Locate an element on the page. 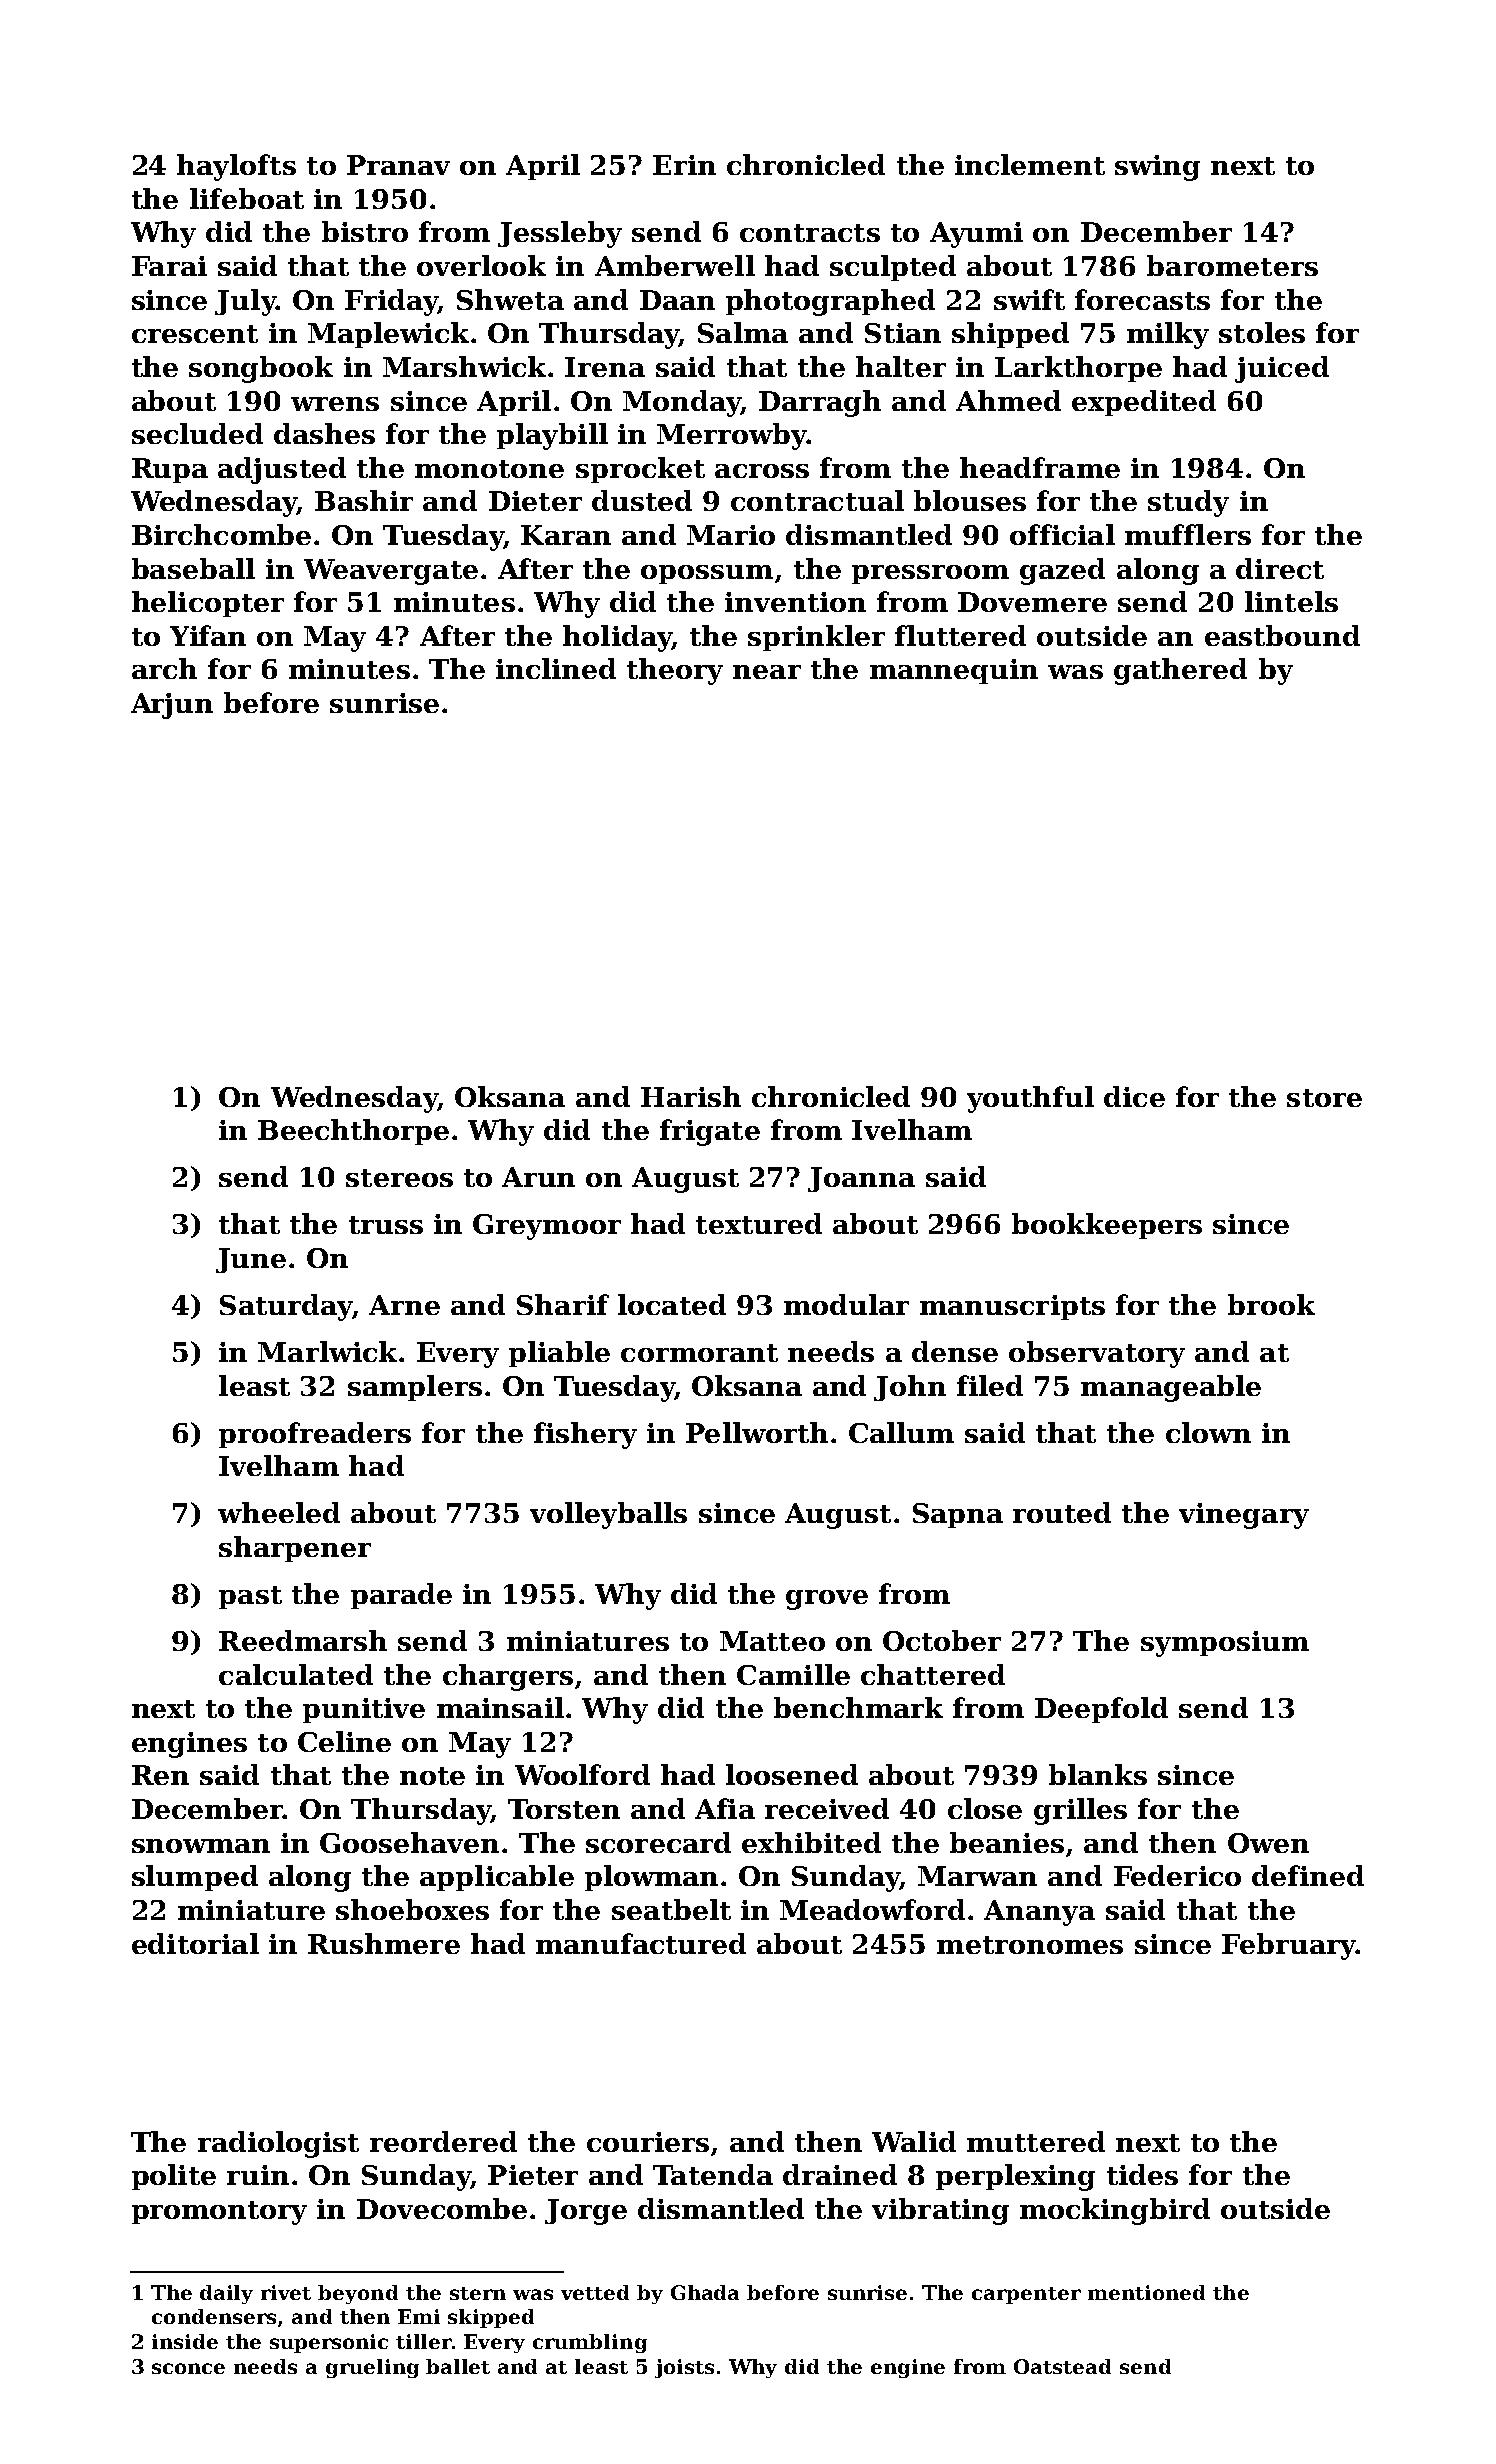 Image resolution: width=1496 pixels, height=2464 pixels. Harish is located at coordinates (691, 1096).
